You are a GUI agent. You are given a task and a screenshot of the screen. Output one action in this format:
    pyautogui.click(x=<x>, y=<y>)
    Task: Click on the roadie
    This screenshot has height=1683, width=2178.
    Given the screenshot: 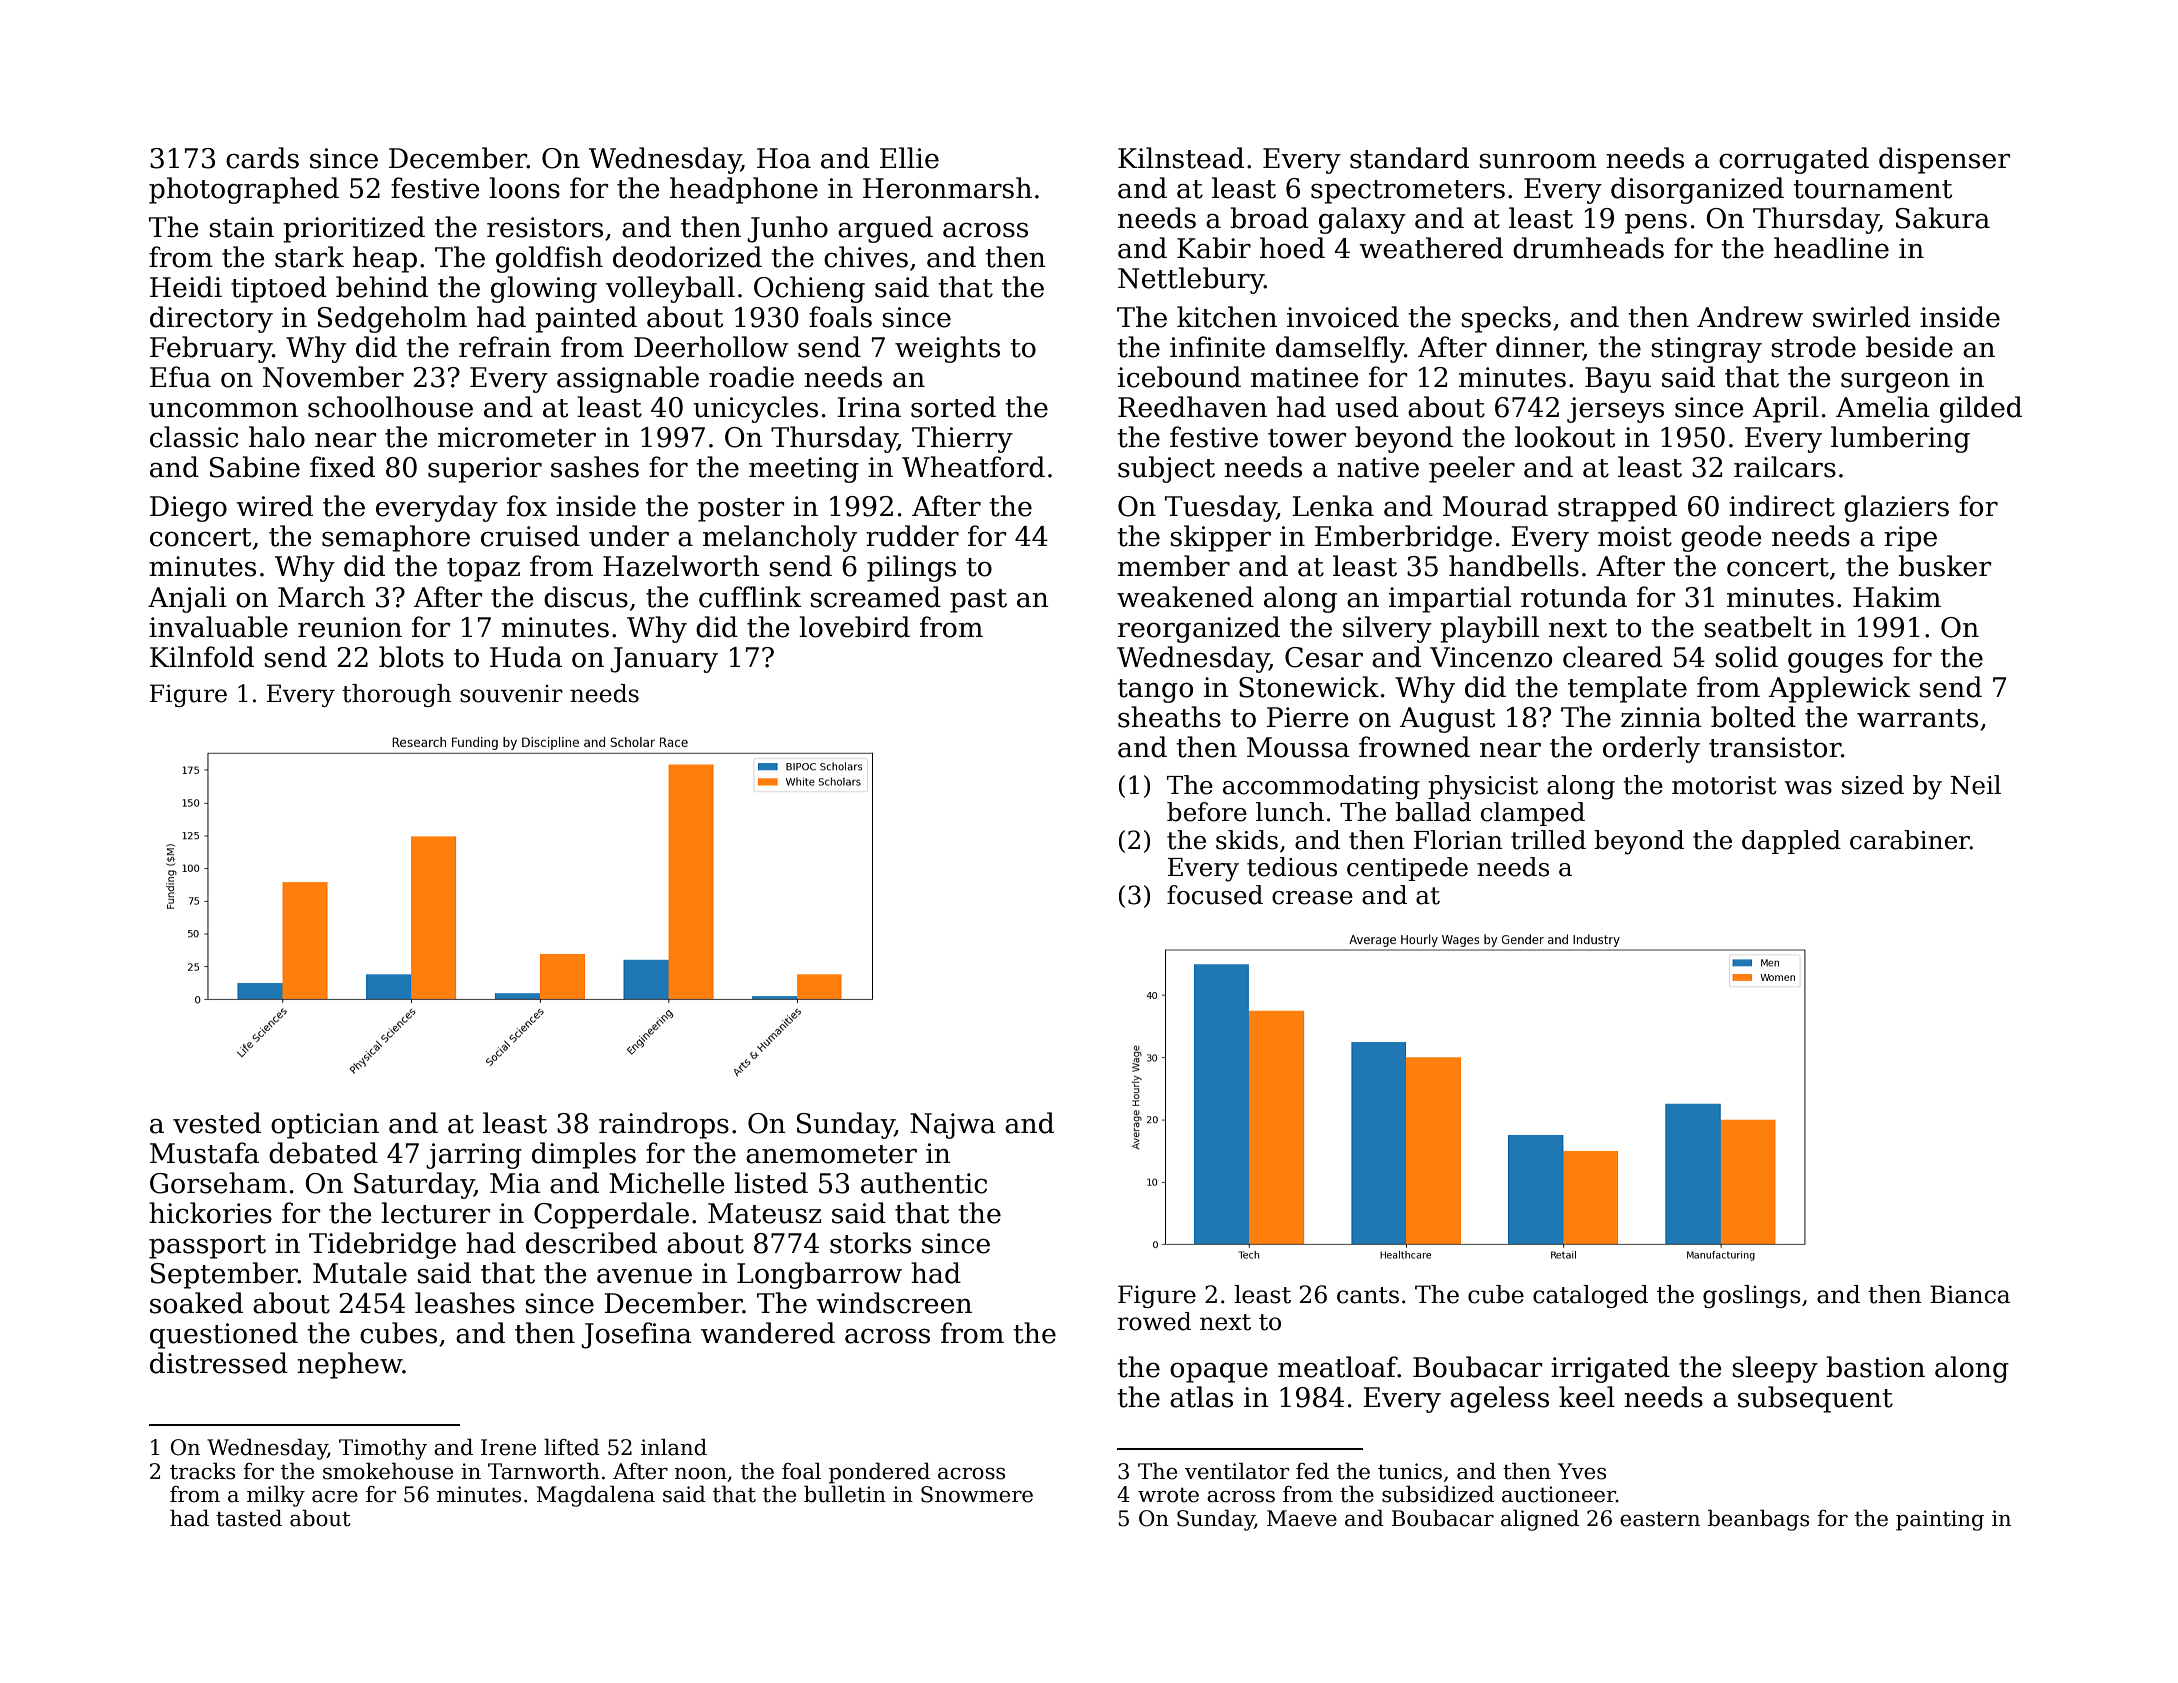 What is the action you would take?
    pyautogui.click(x=751, y=377)
